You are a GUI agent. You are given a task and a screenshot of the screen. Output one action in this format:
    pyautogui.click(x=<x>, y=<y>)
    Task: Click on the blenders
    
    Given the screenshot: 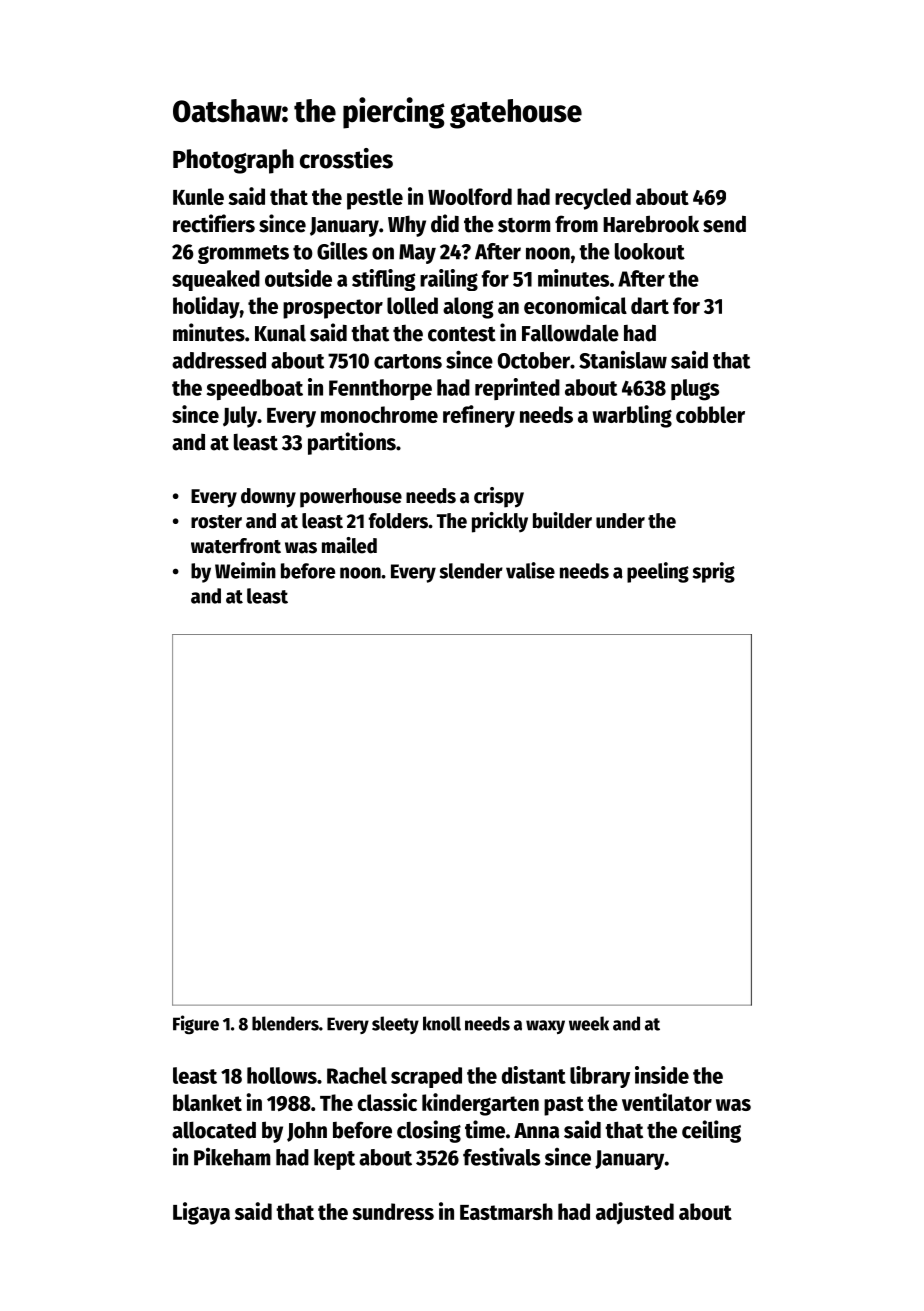 What is the action you would take?
    pyautogui.click(x=285, y=1023)
